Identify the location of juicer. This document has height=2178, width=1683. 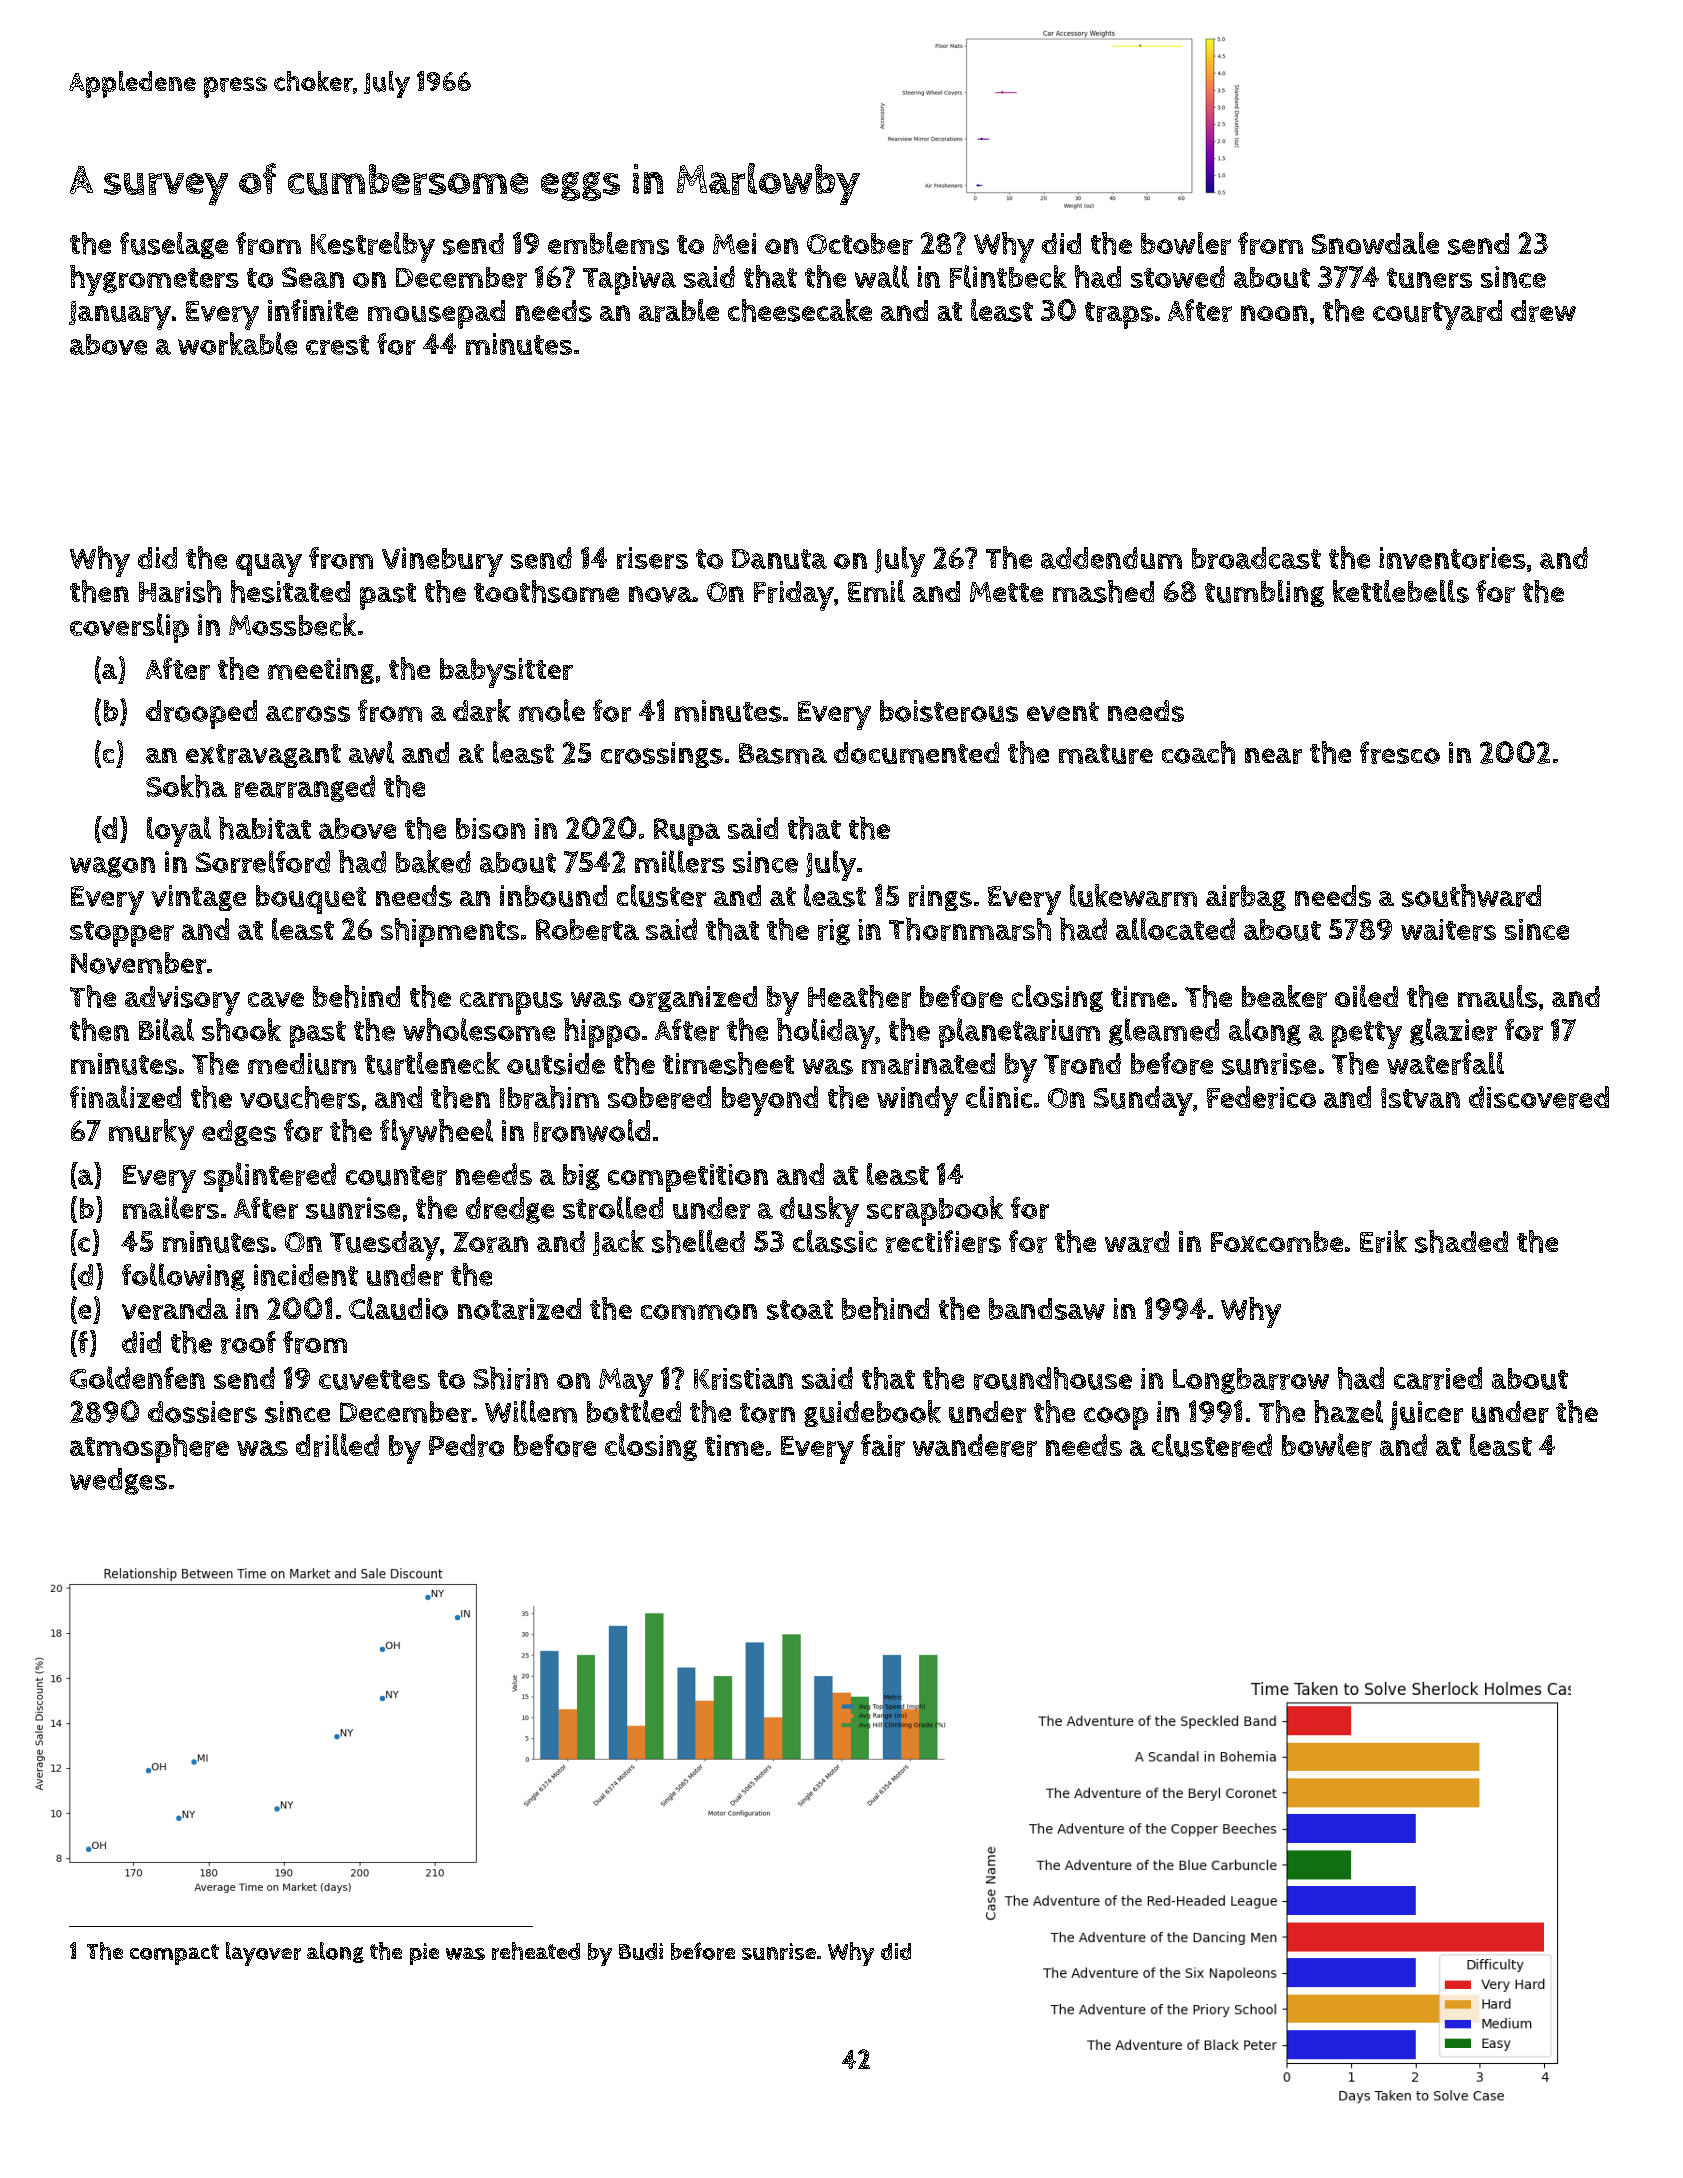
(1426, 1415).
